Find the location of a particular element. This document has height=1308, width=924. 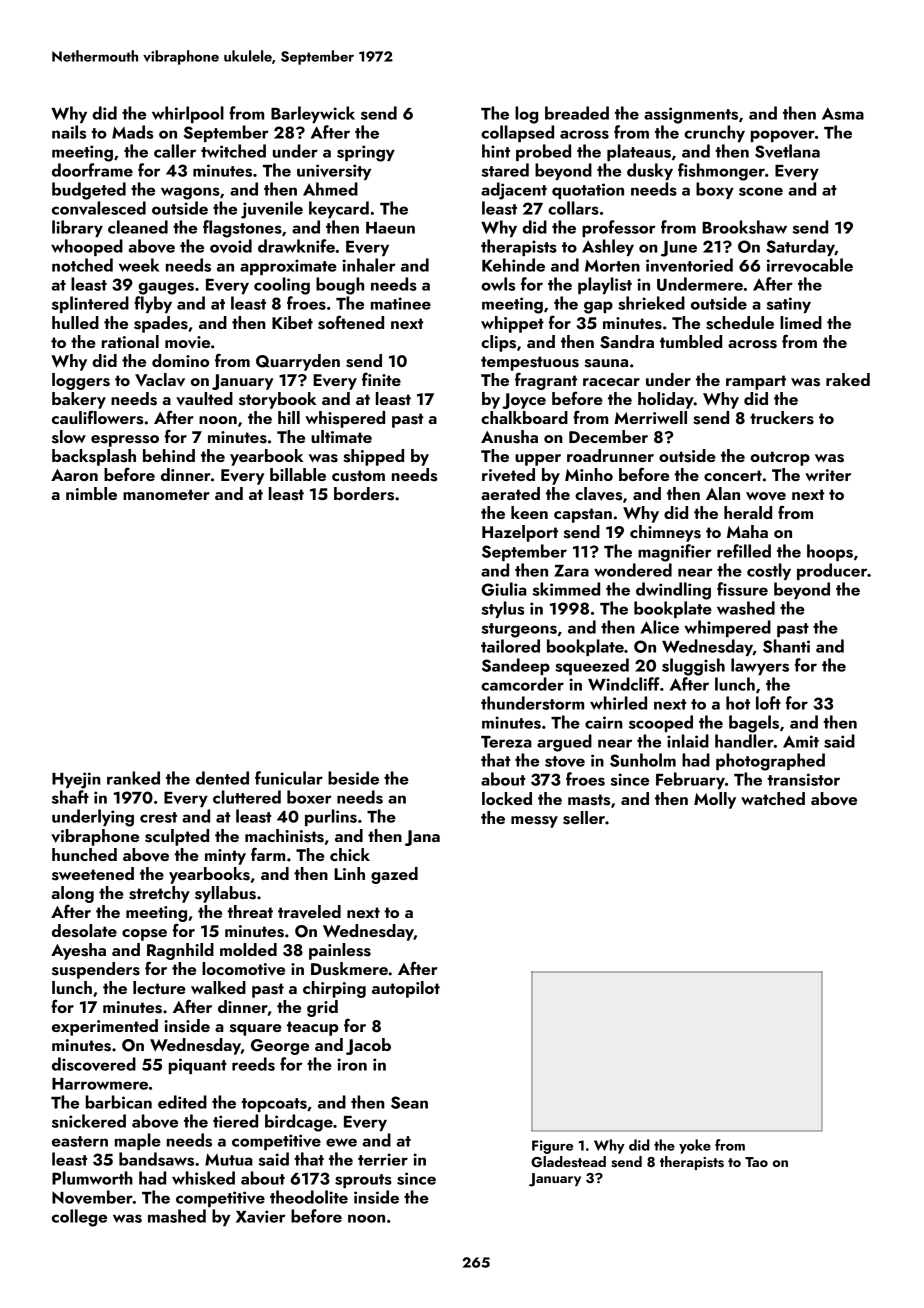

breaded is located at coordinates (577, 113).
